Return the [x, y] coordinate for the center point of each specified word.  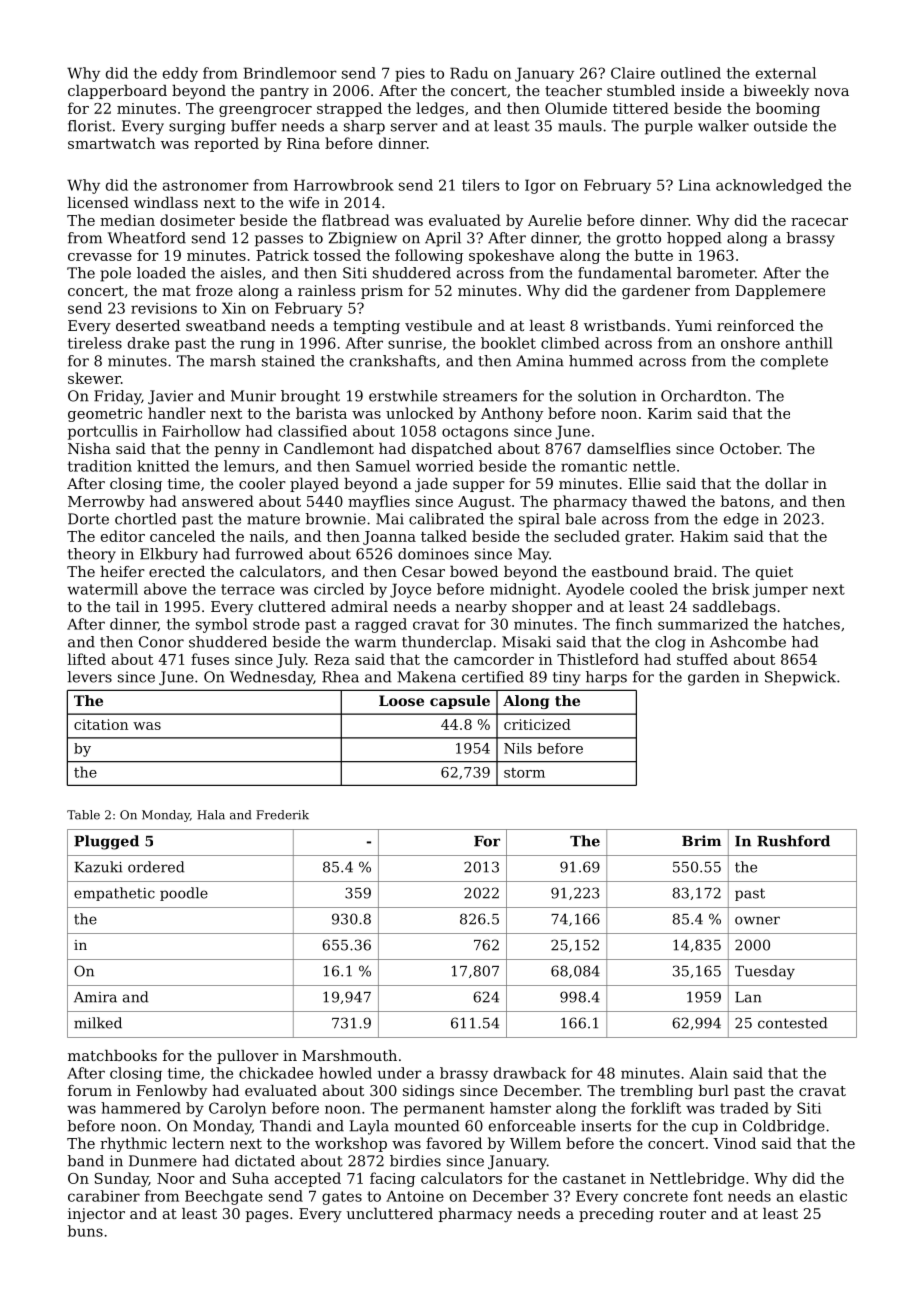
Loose [401, 700]
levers [89, 677]
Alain [708, 1073]
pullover [248, 1057]
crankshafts [393, 361]
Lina [694, 185]
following [429, 256]
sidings [428, 1092]
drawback [530, 1073]
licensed [98, 202]
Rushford [793, 841]
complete [794, 362]
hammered [141, 1108]
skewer [94, 378]
